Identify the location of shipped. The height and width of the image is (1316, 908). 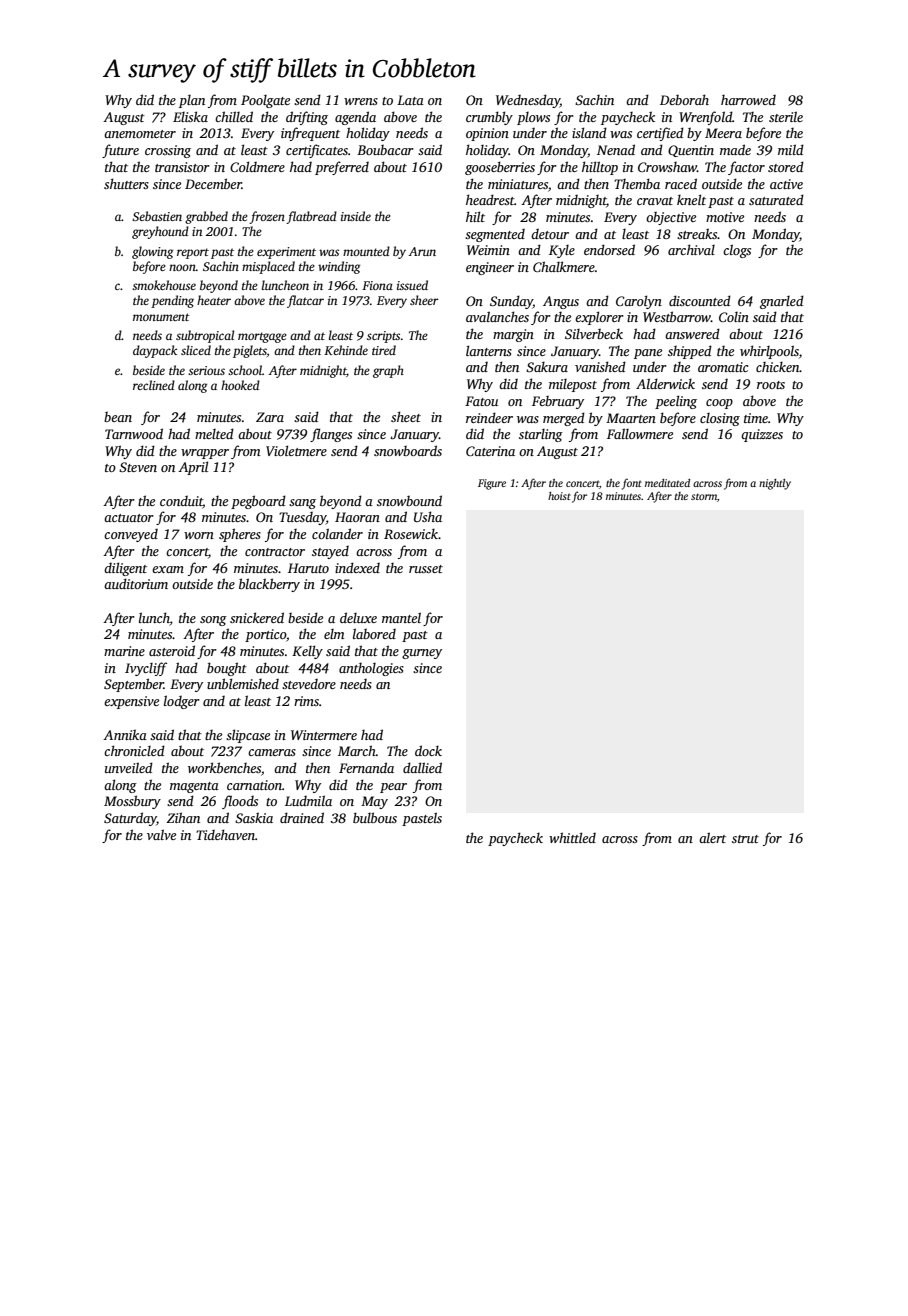
(690, 352).
